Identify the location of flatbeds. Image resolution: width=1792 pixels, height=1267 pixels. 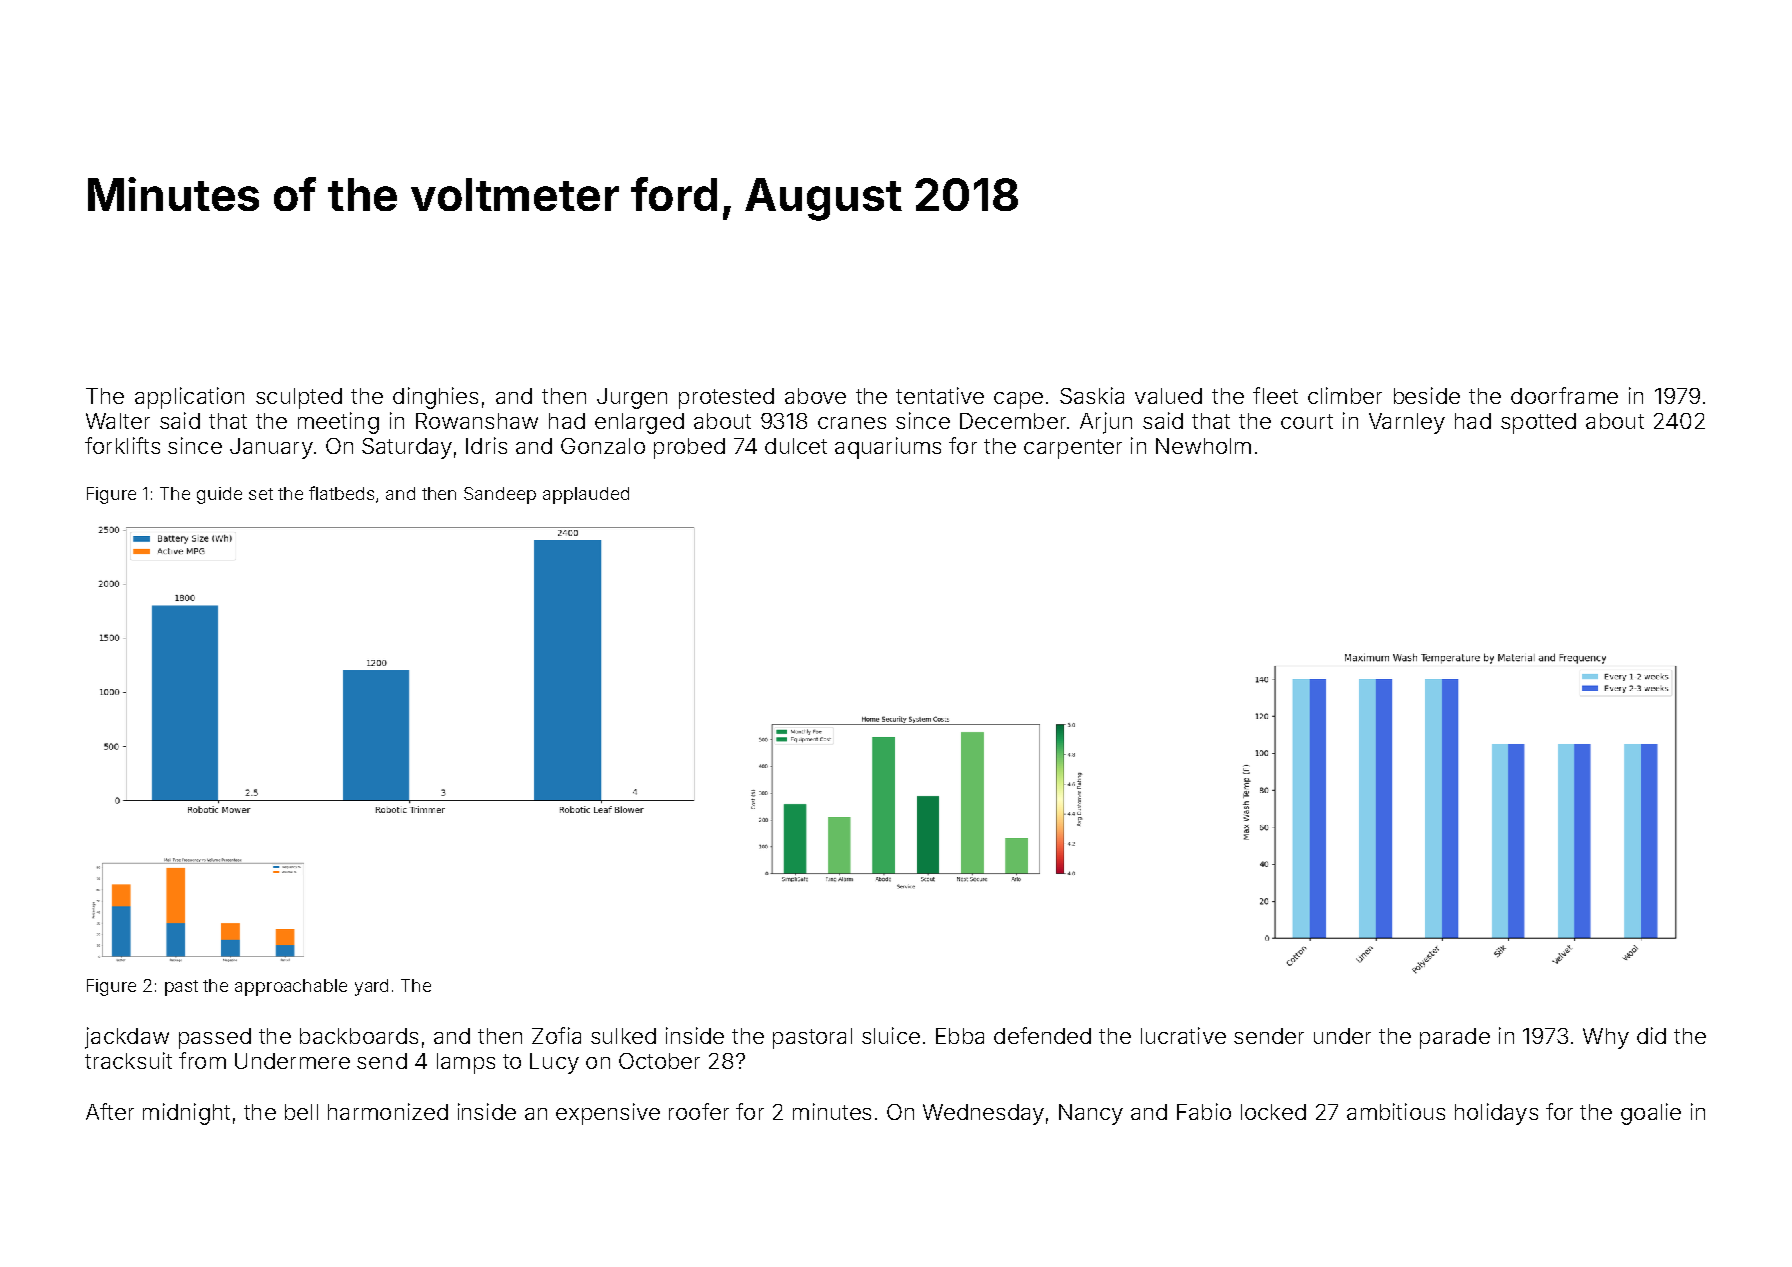
(341, 493).
